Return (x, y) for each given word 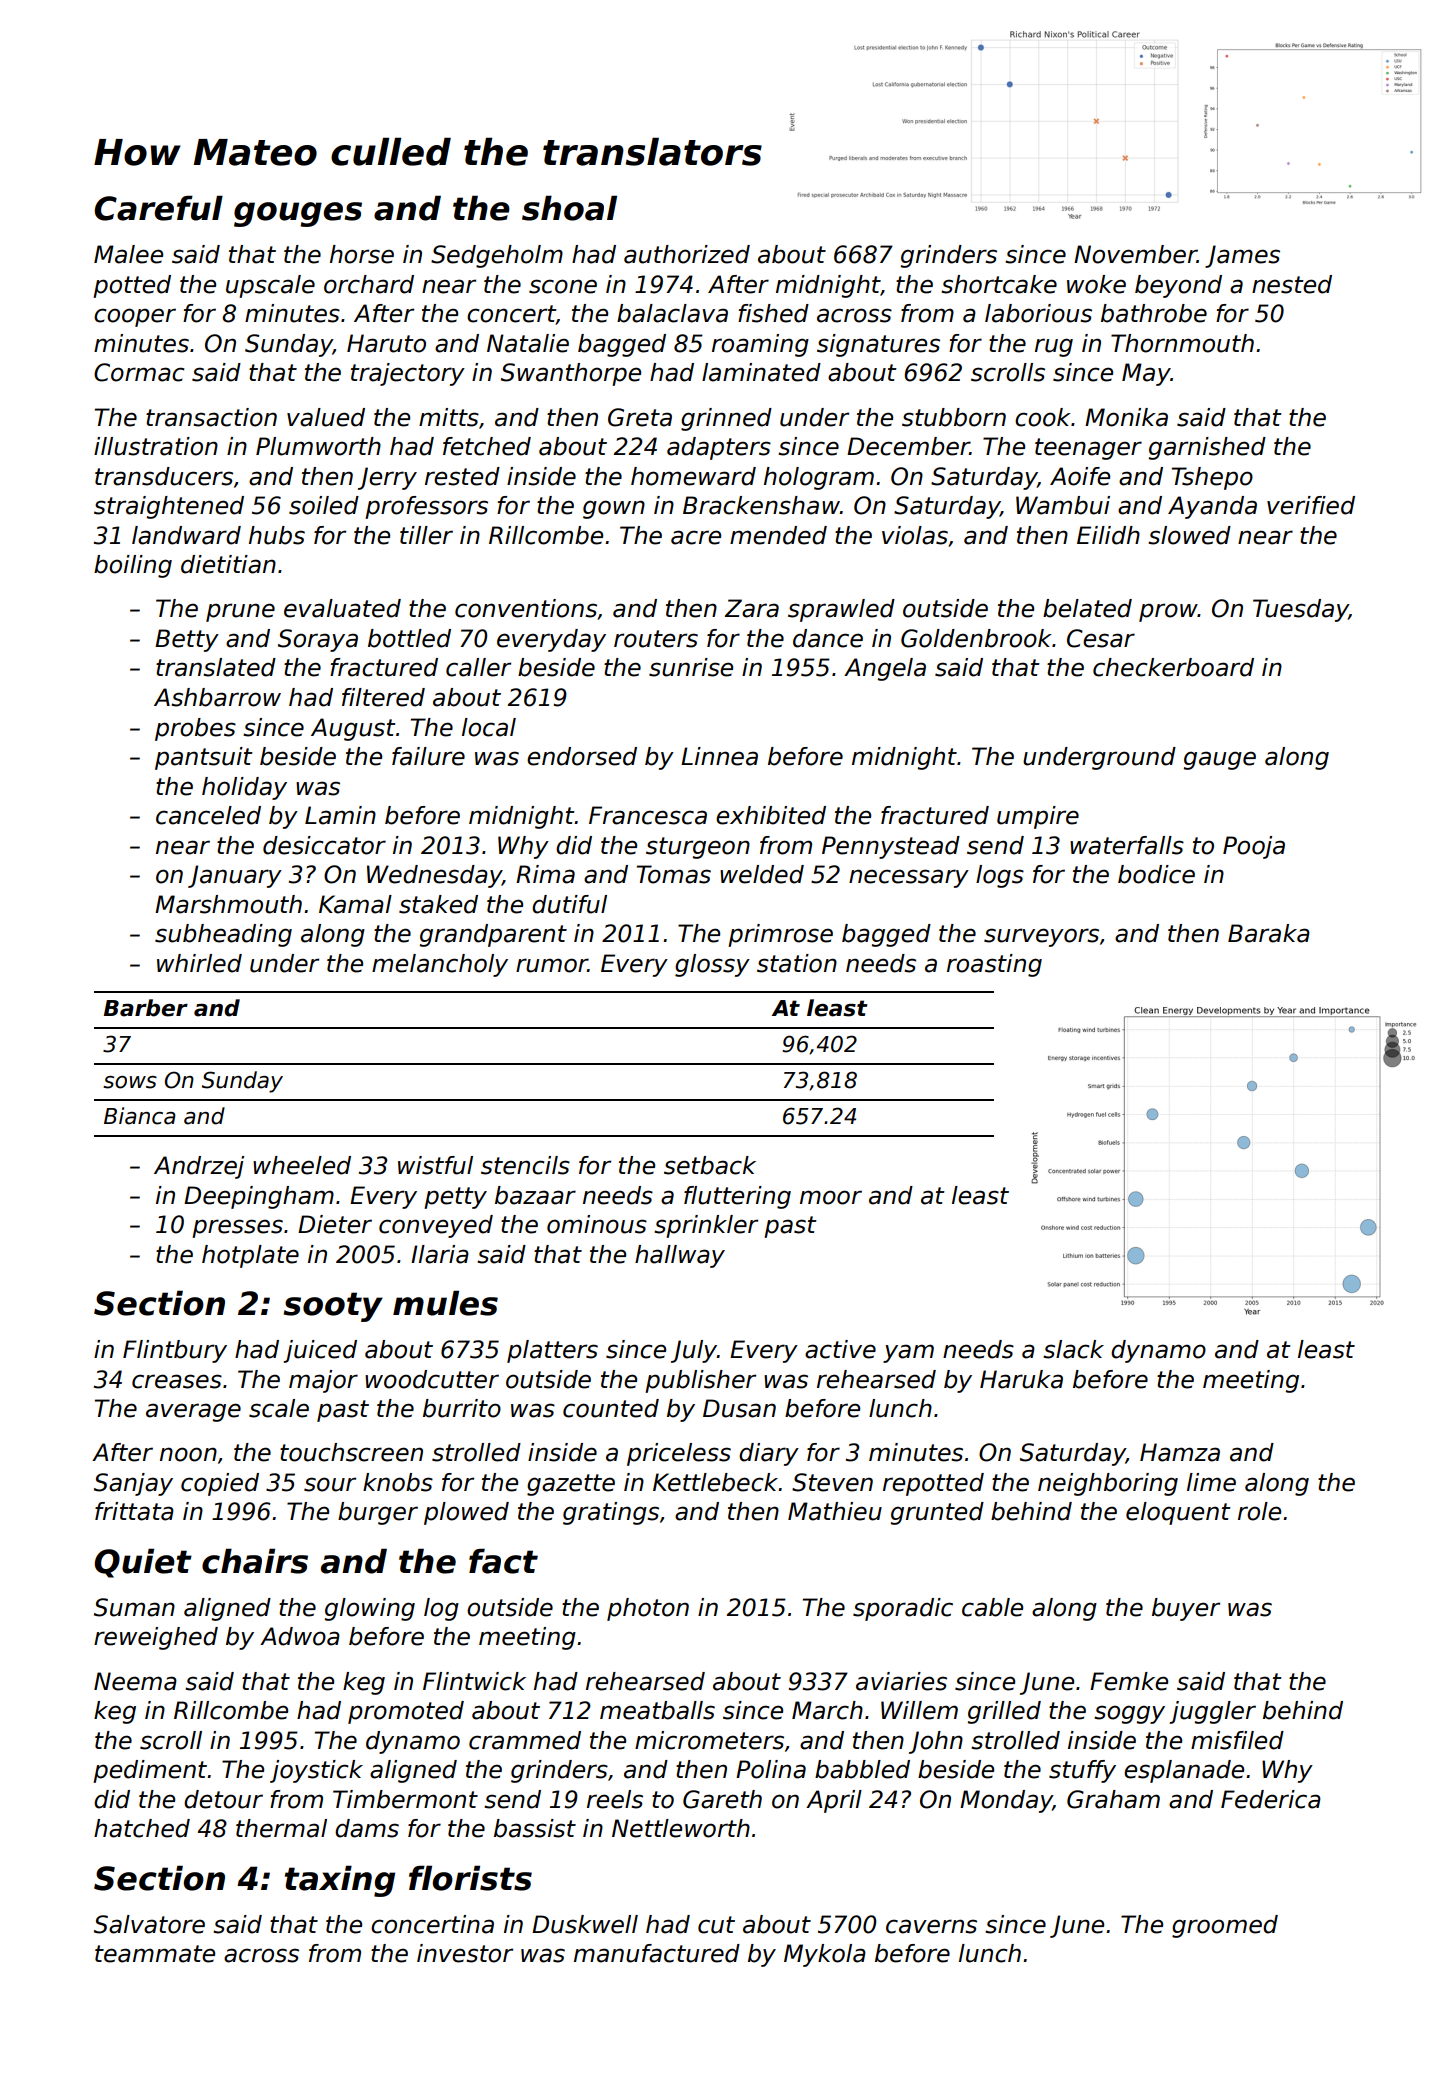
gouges (298, 214)
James (1242, 256)
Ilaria (440, 1254)
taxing (340, 1881)
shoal (569, 208)
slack (1073, 1349)
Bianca (140, 1116)
